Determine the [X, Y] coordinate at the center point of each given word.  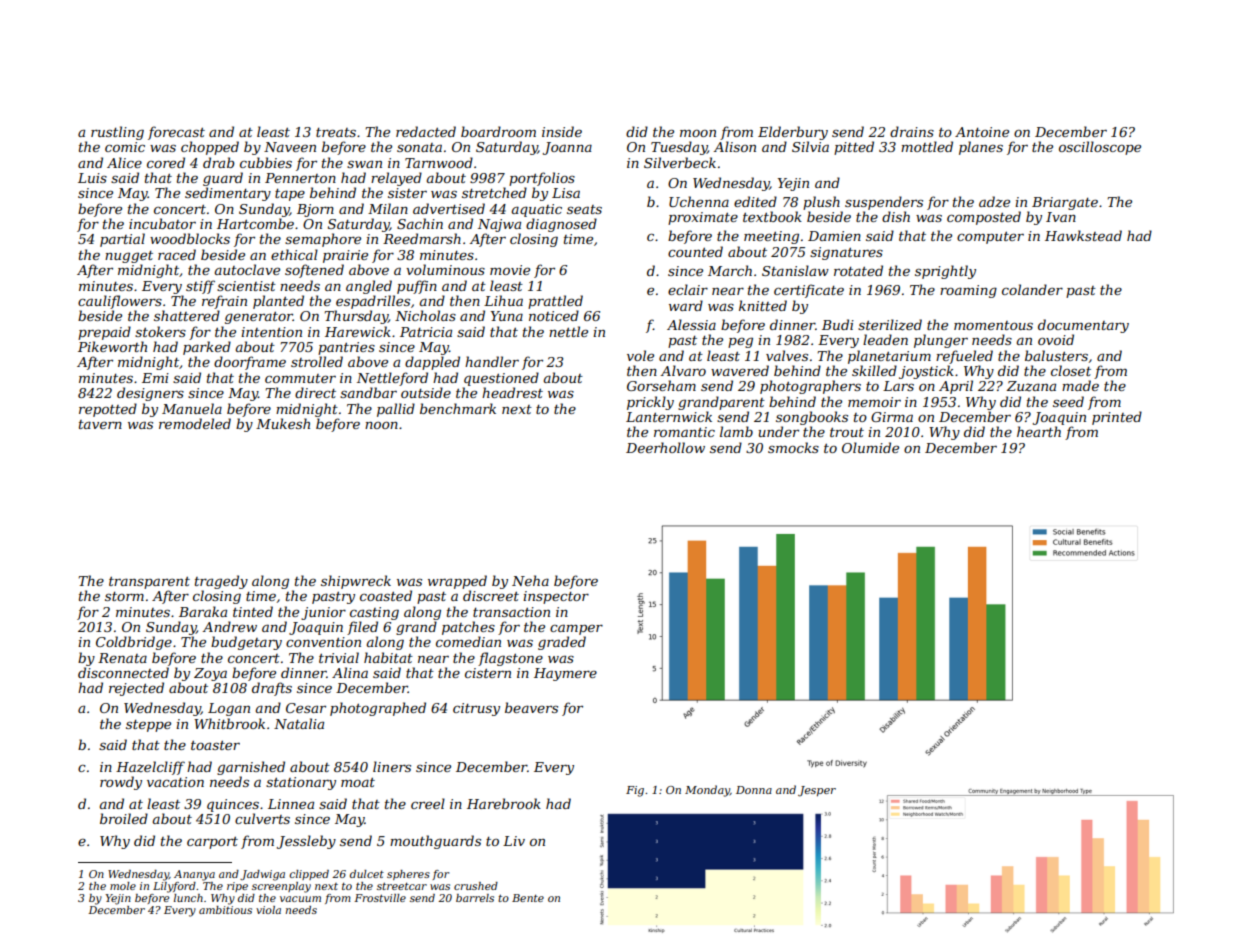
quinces [233, 805]
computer [990, 238]
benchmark [458, 408]
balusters [1056, 355]
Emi [155, 378]
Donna [754, 790]
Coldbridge [134, 643]
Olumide [870, 447]
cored [166, 162]
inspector [556, 597]
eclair [688, 289]
